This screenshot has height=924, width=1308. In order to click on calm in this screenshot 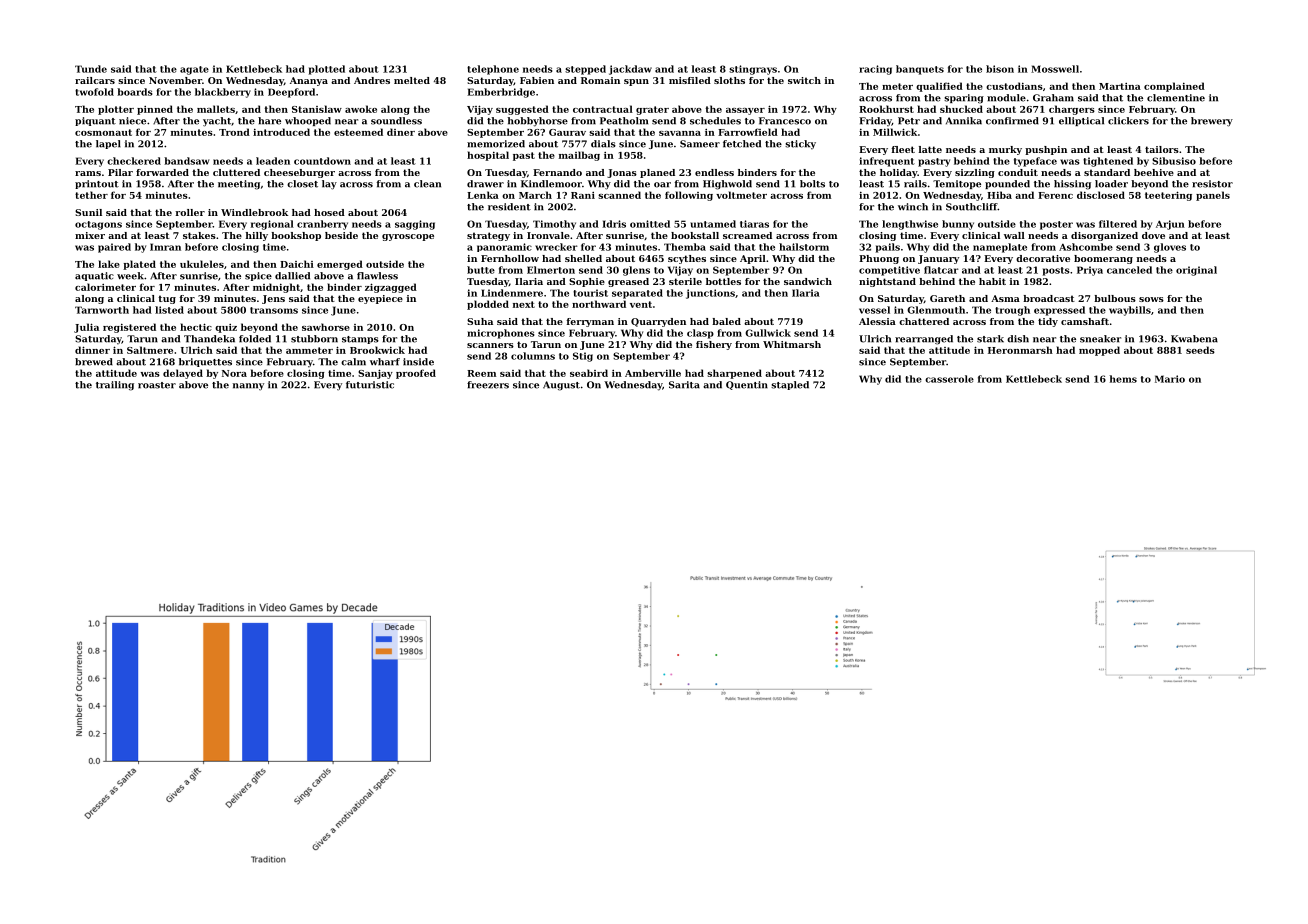, I will do `click(353, 362)`.
